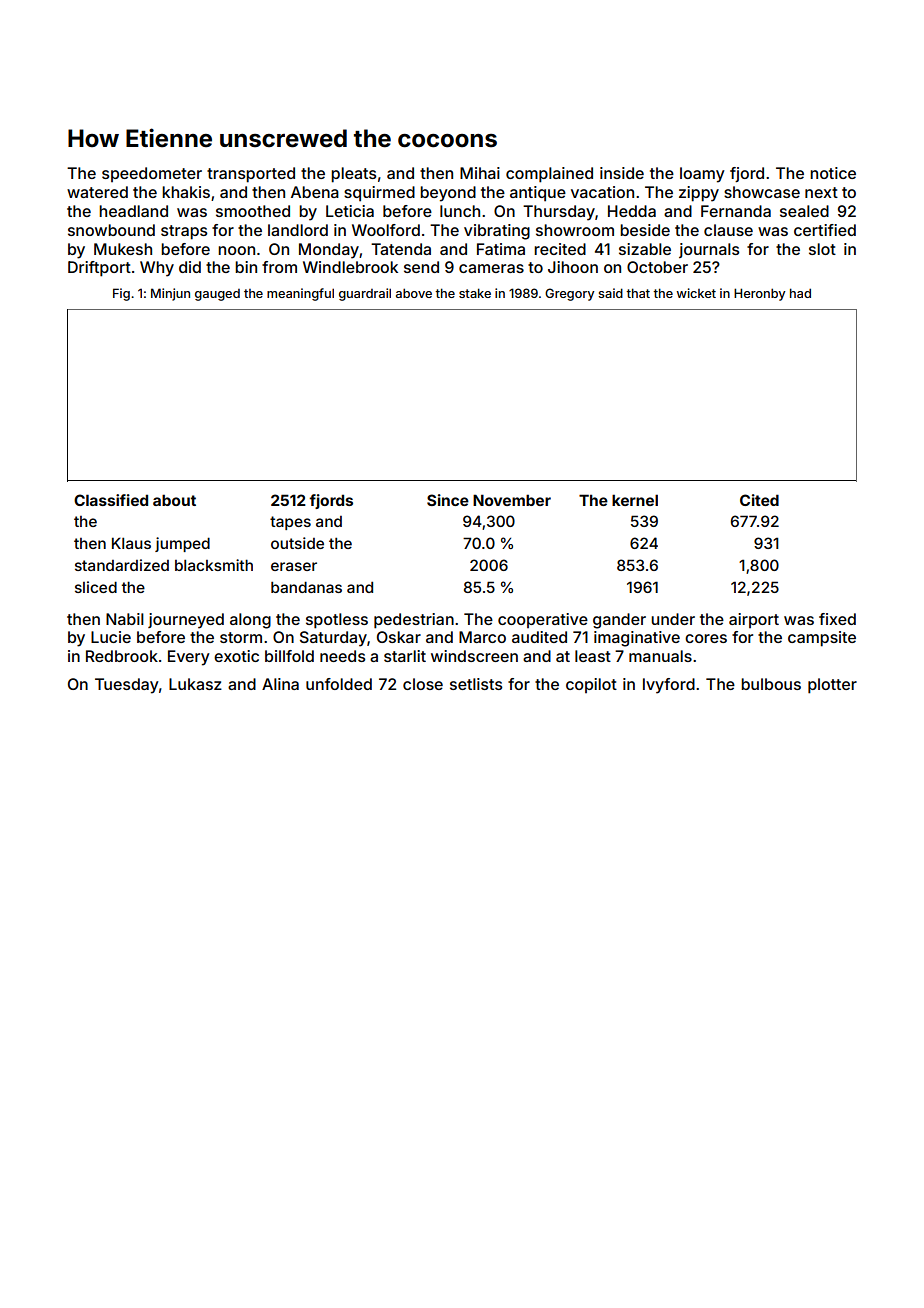  Describe the element at coordinates (635, 500) in the screenshot. I see `kernel` at that location.
